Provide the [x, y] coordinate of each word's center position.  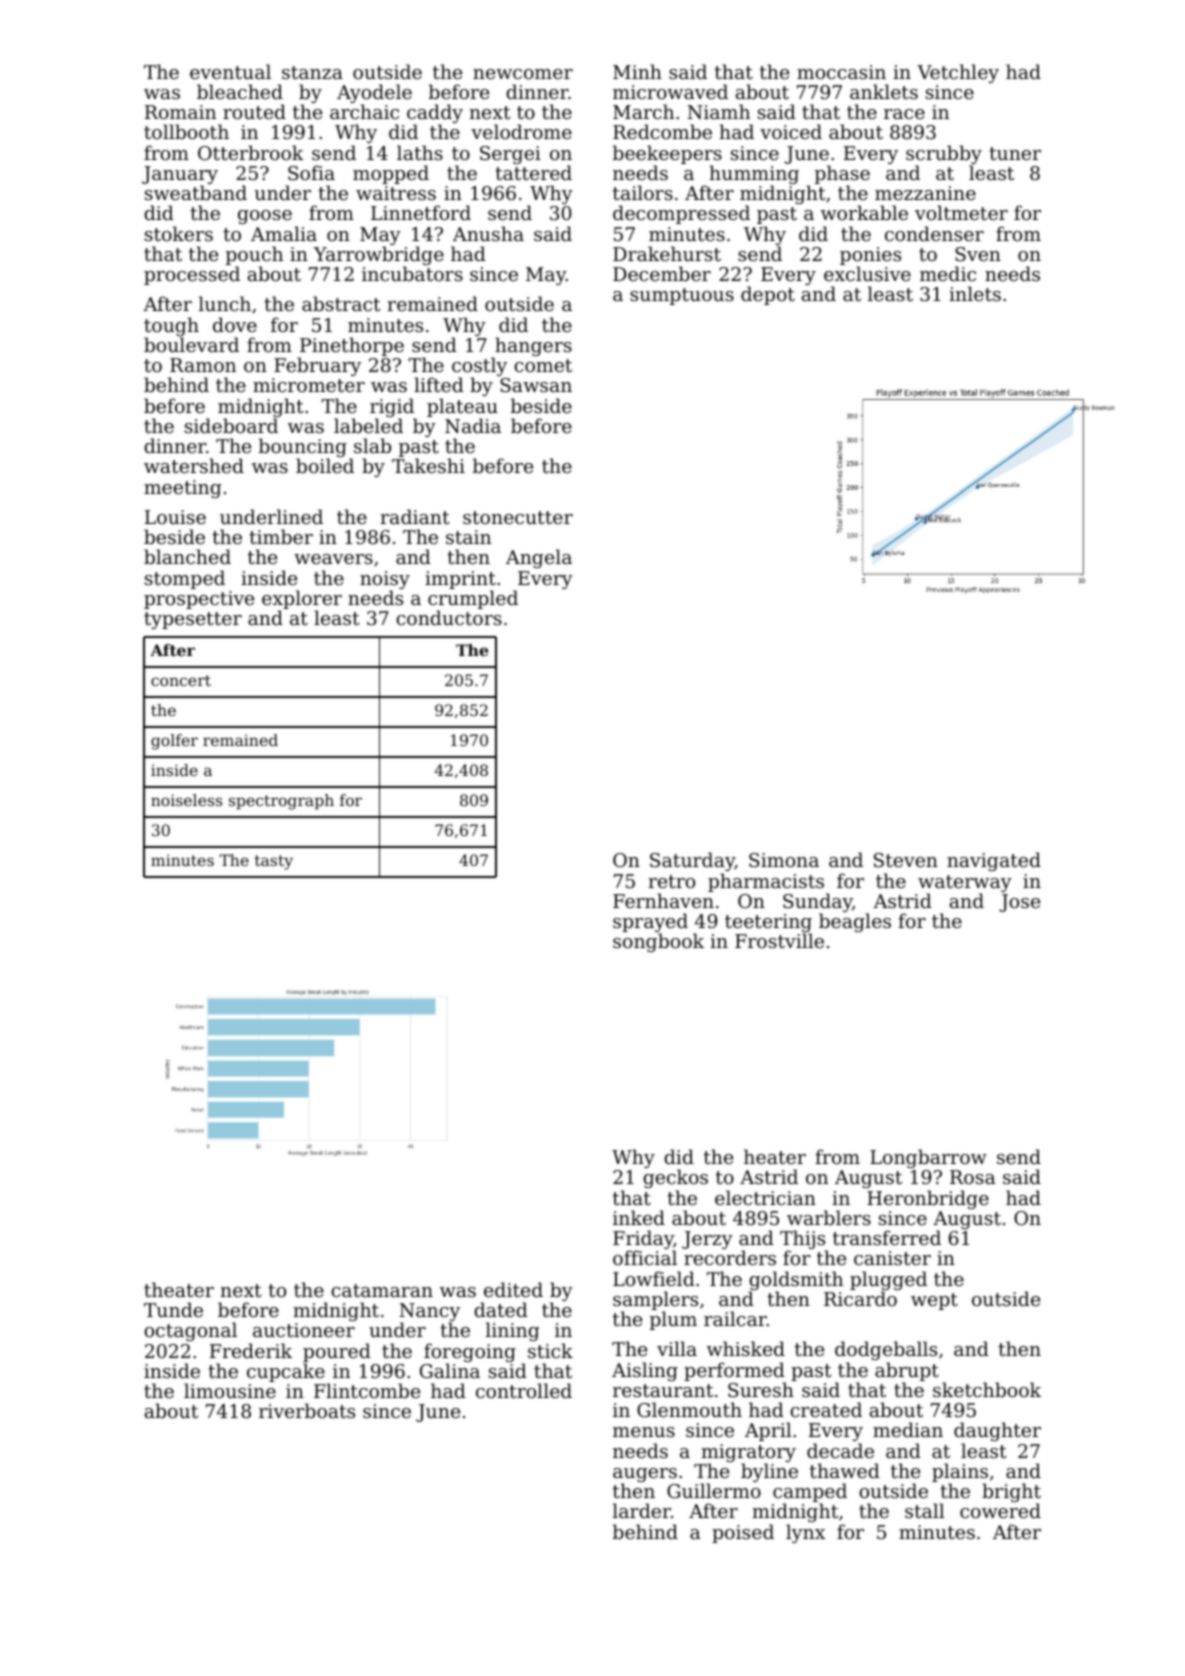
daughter [997, 1431]
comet [543, 365]
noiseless [186, 800]
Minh [637, 71]
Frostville [779, 941]
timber [281, 536]
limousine [230, 1390]
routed [254, 111]
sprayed [650, 923]
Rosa [972, 1177]
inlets [975, 293]
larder [642, 1510]
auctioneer [304, 1330]
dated [501, 1309]
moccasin [841, 72]
